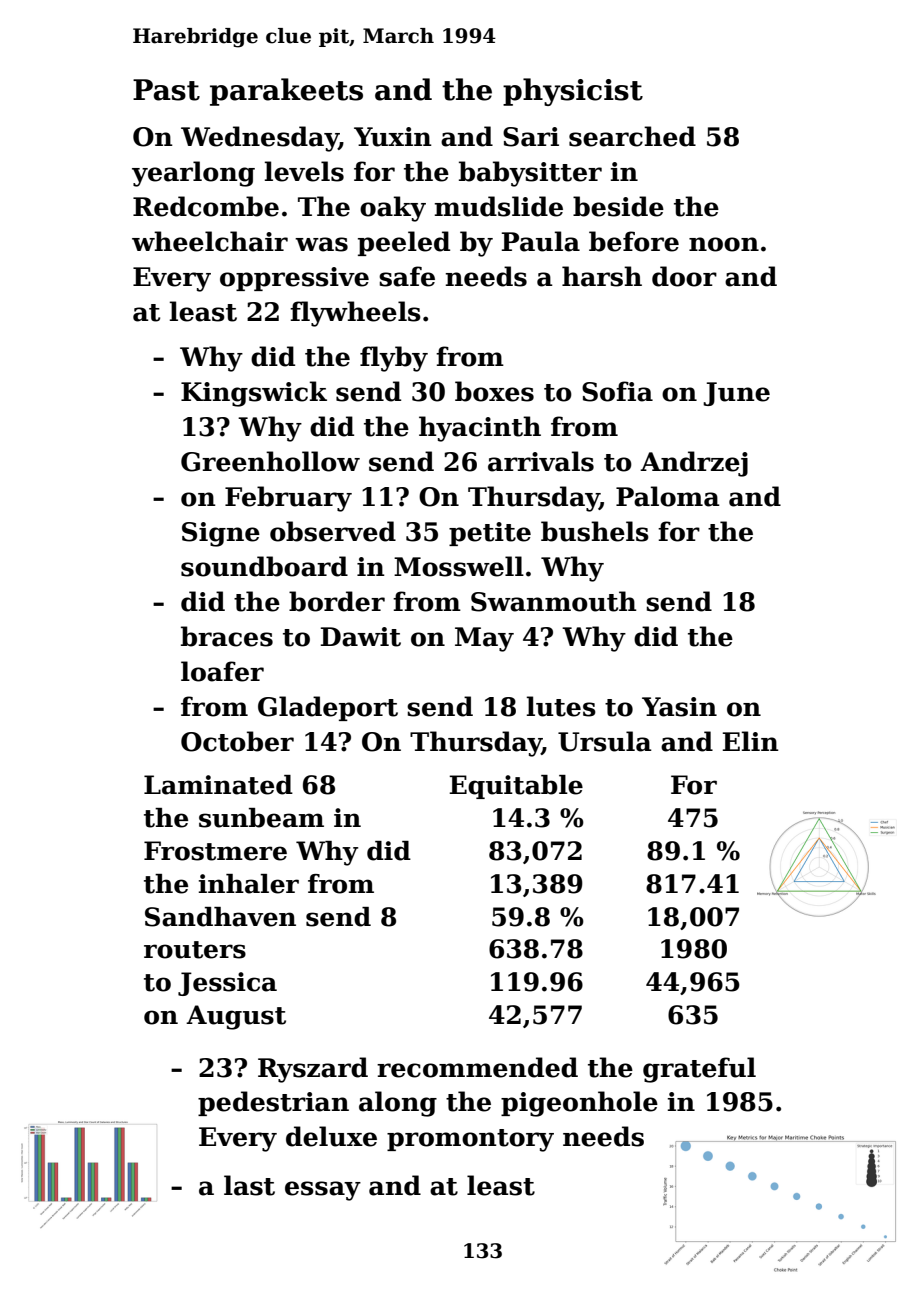 This screenshot has height=1311, width=924. I want to click on last, so click(249, 1185).
